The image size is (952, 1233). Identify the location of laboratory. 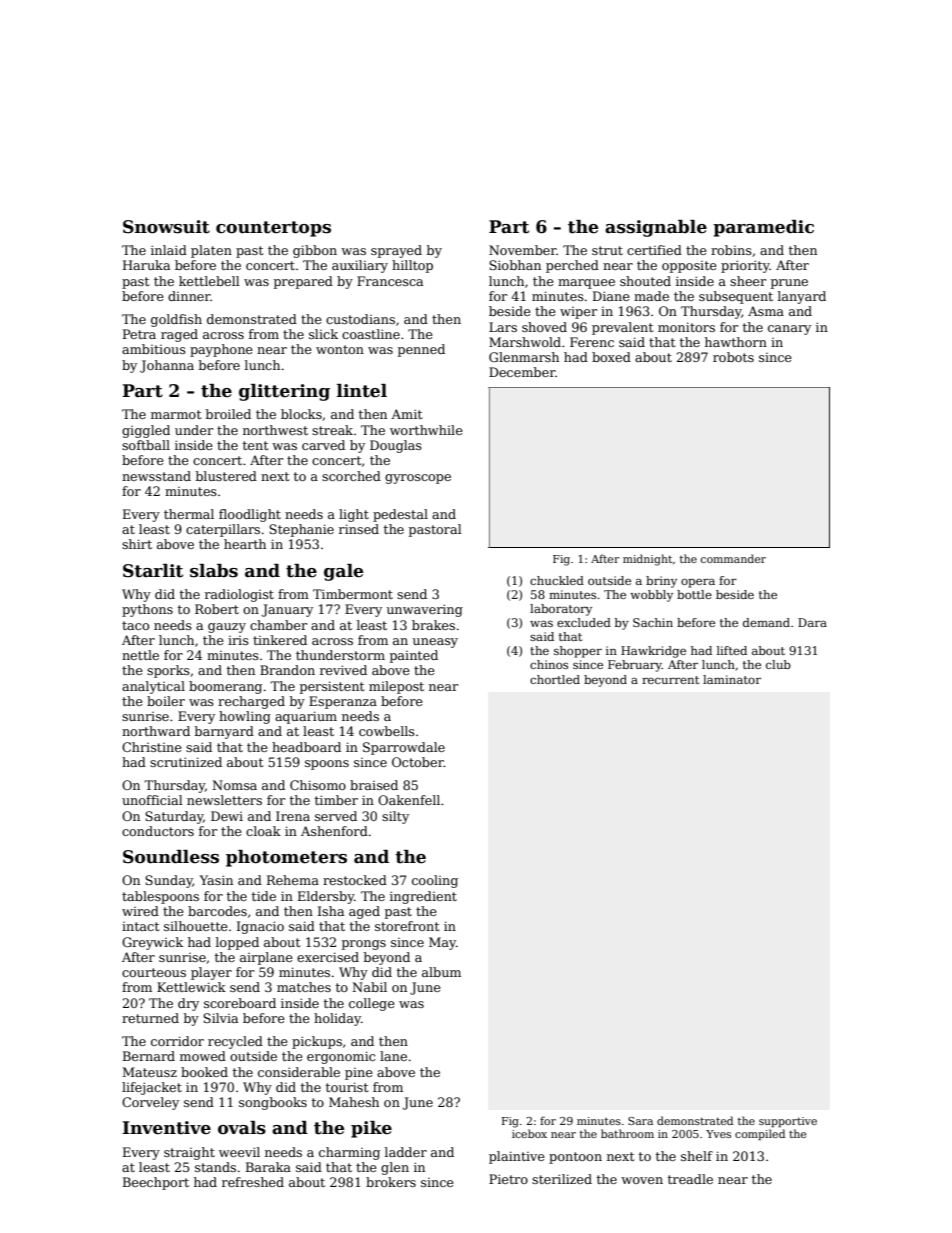
(561, 610).
